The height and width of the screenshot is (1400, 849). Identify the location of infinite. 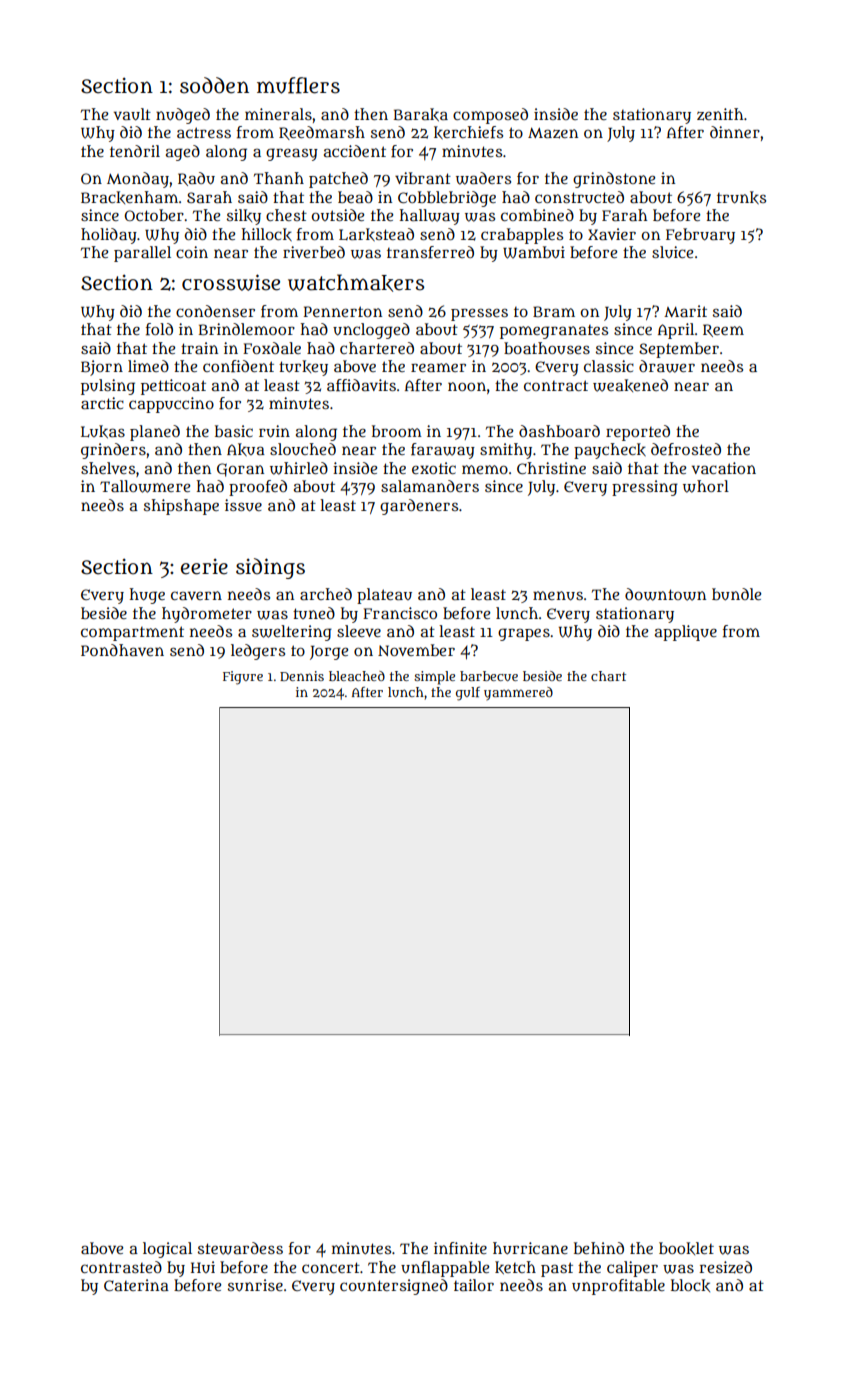
(460, 1248).
